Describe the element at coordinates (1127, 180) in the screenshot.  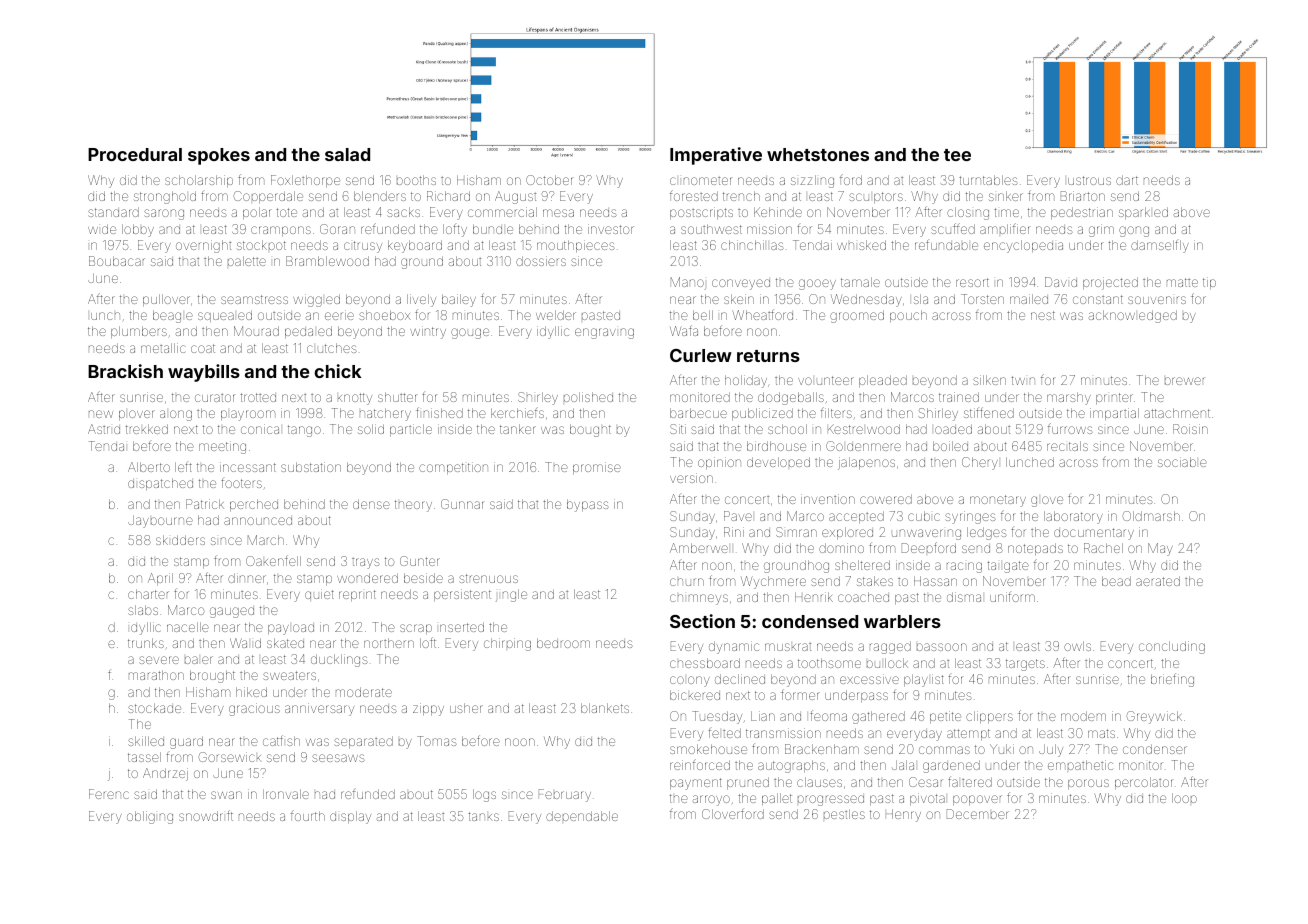
I see `dart` at that location.
